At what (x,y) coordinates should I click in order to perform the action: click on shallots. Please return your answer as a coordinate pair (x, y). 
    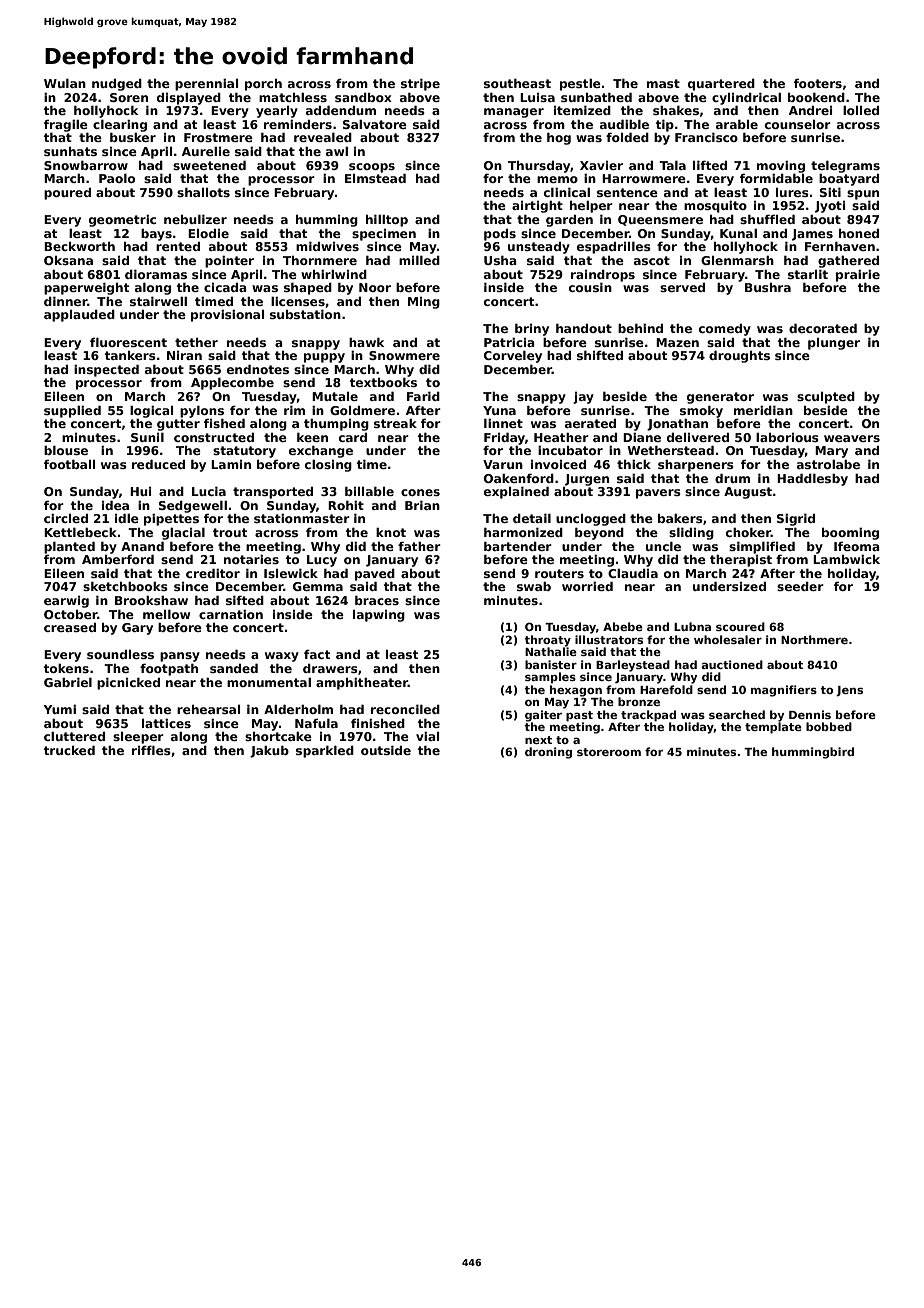
    Looking at the image, I should click on (203, 192).
